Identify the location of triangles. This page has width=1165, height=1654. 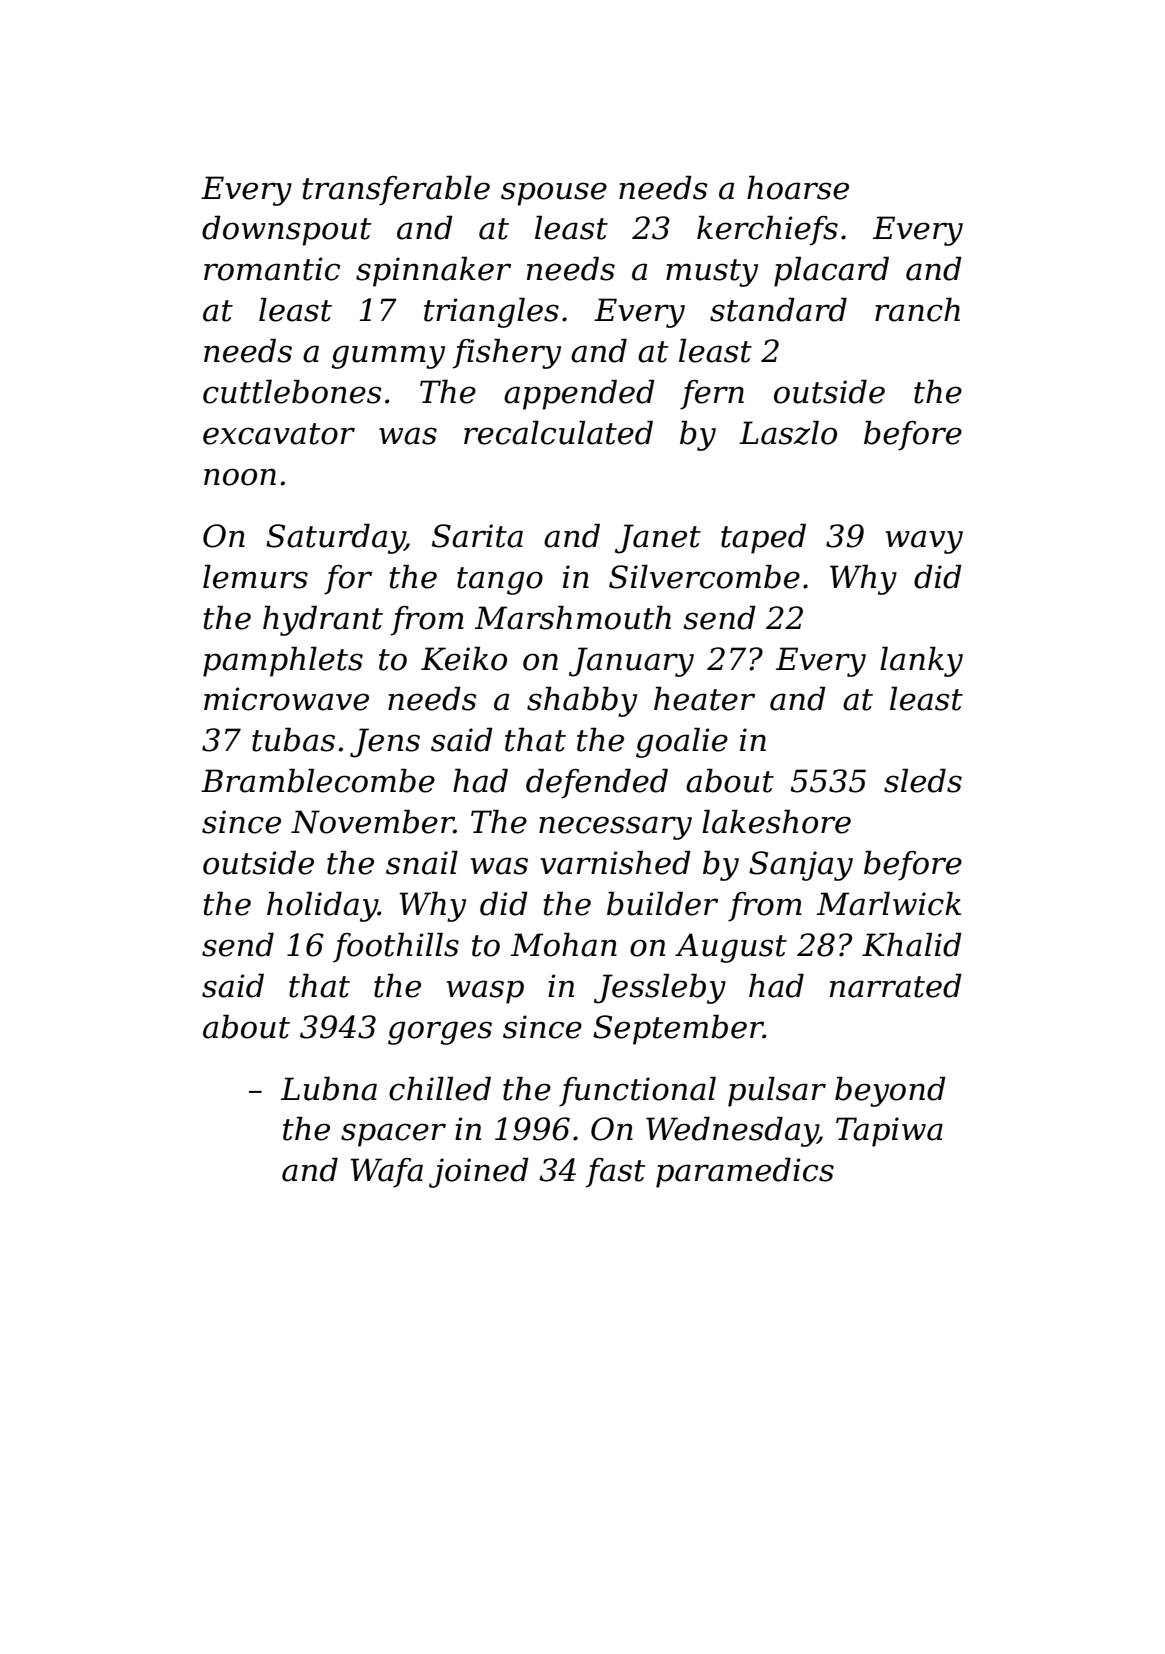
(491, 312).
